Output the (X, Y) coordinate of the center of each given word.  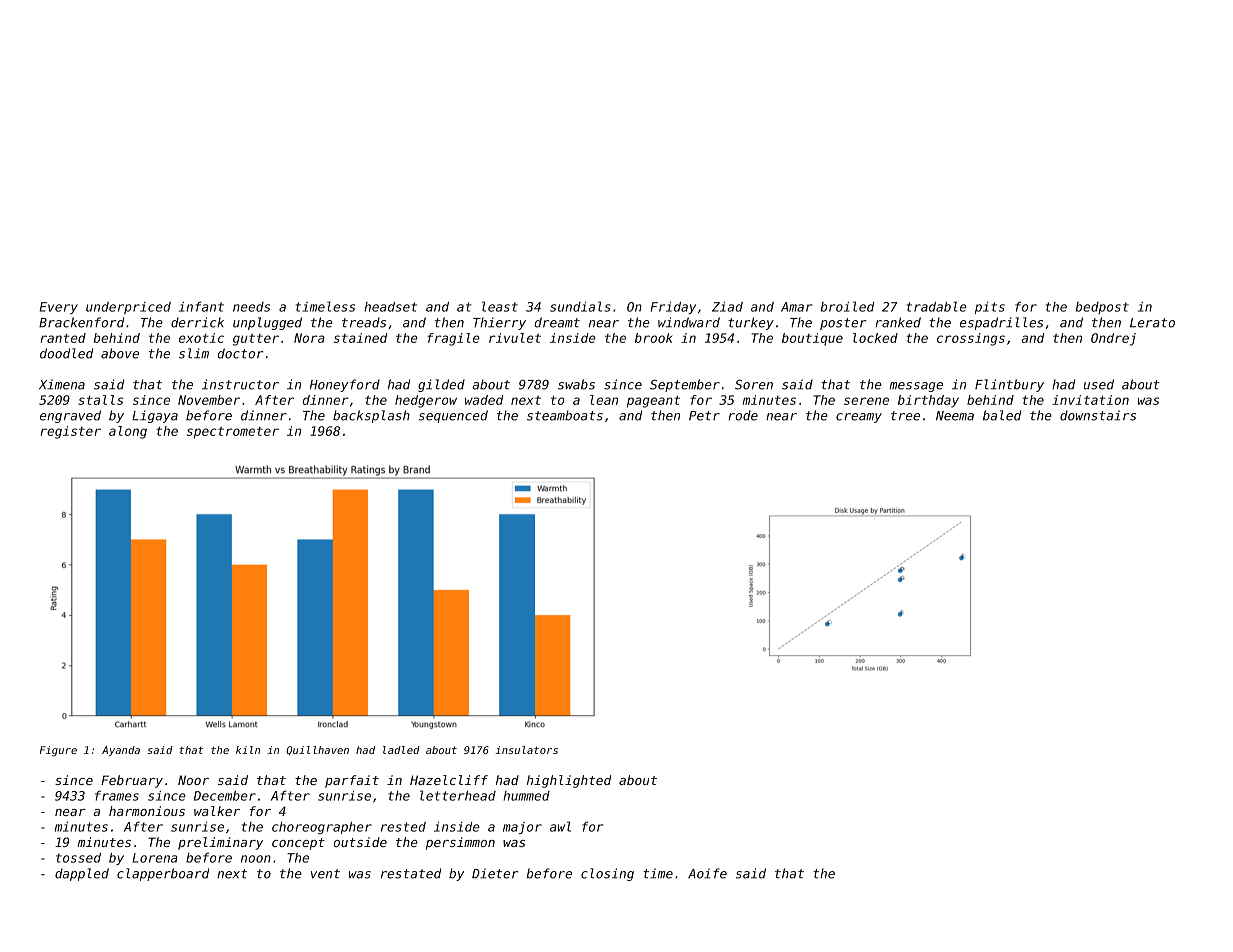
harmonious (147, 811)
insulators (526, 750)
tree (905, 416)
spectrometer (233, 433)
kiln (248, 750)
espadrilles (1001, 323)
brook (653, 338)
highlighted (569, 781)
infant (201, 306)
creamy (859, 418)
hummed (526, 796)
